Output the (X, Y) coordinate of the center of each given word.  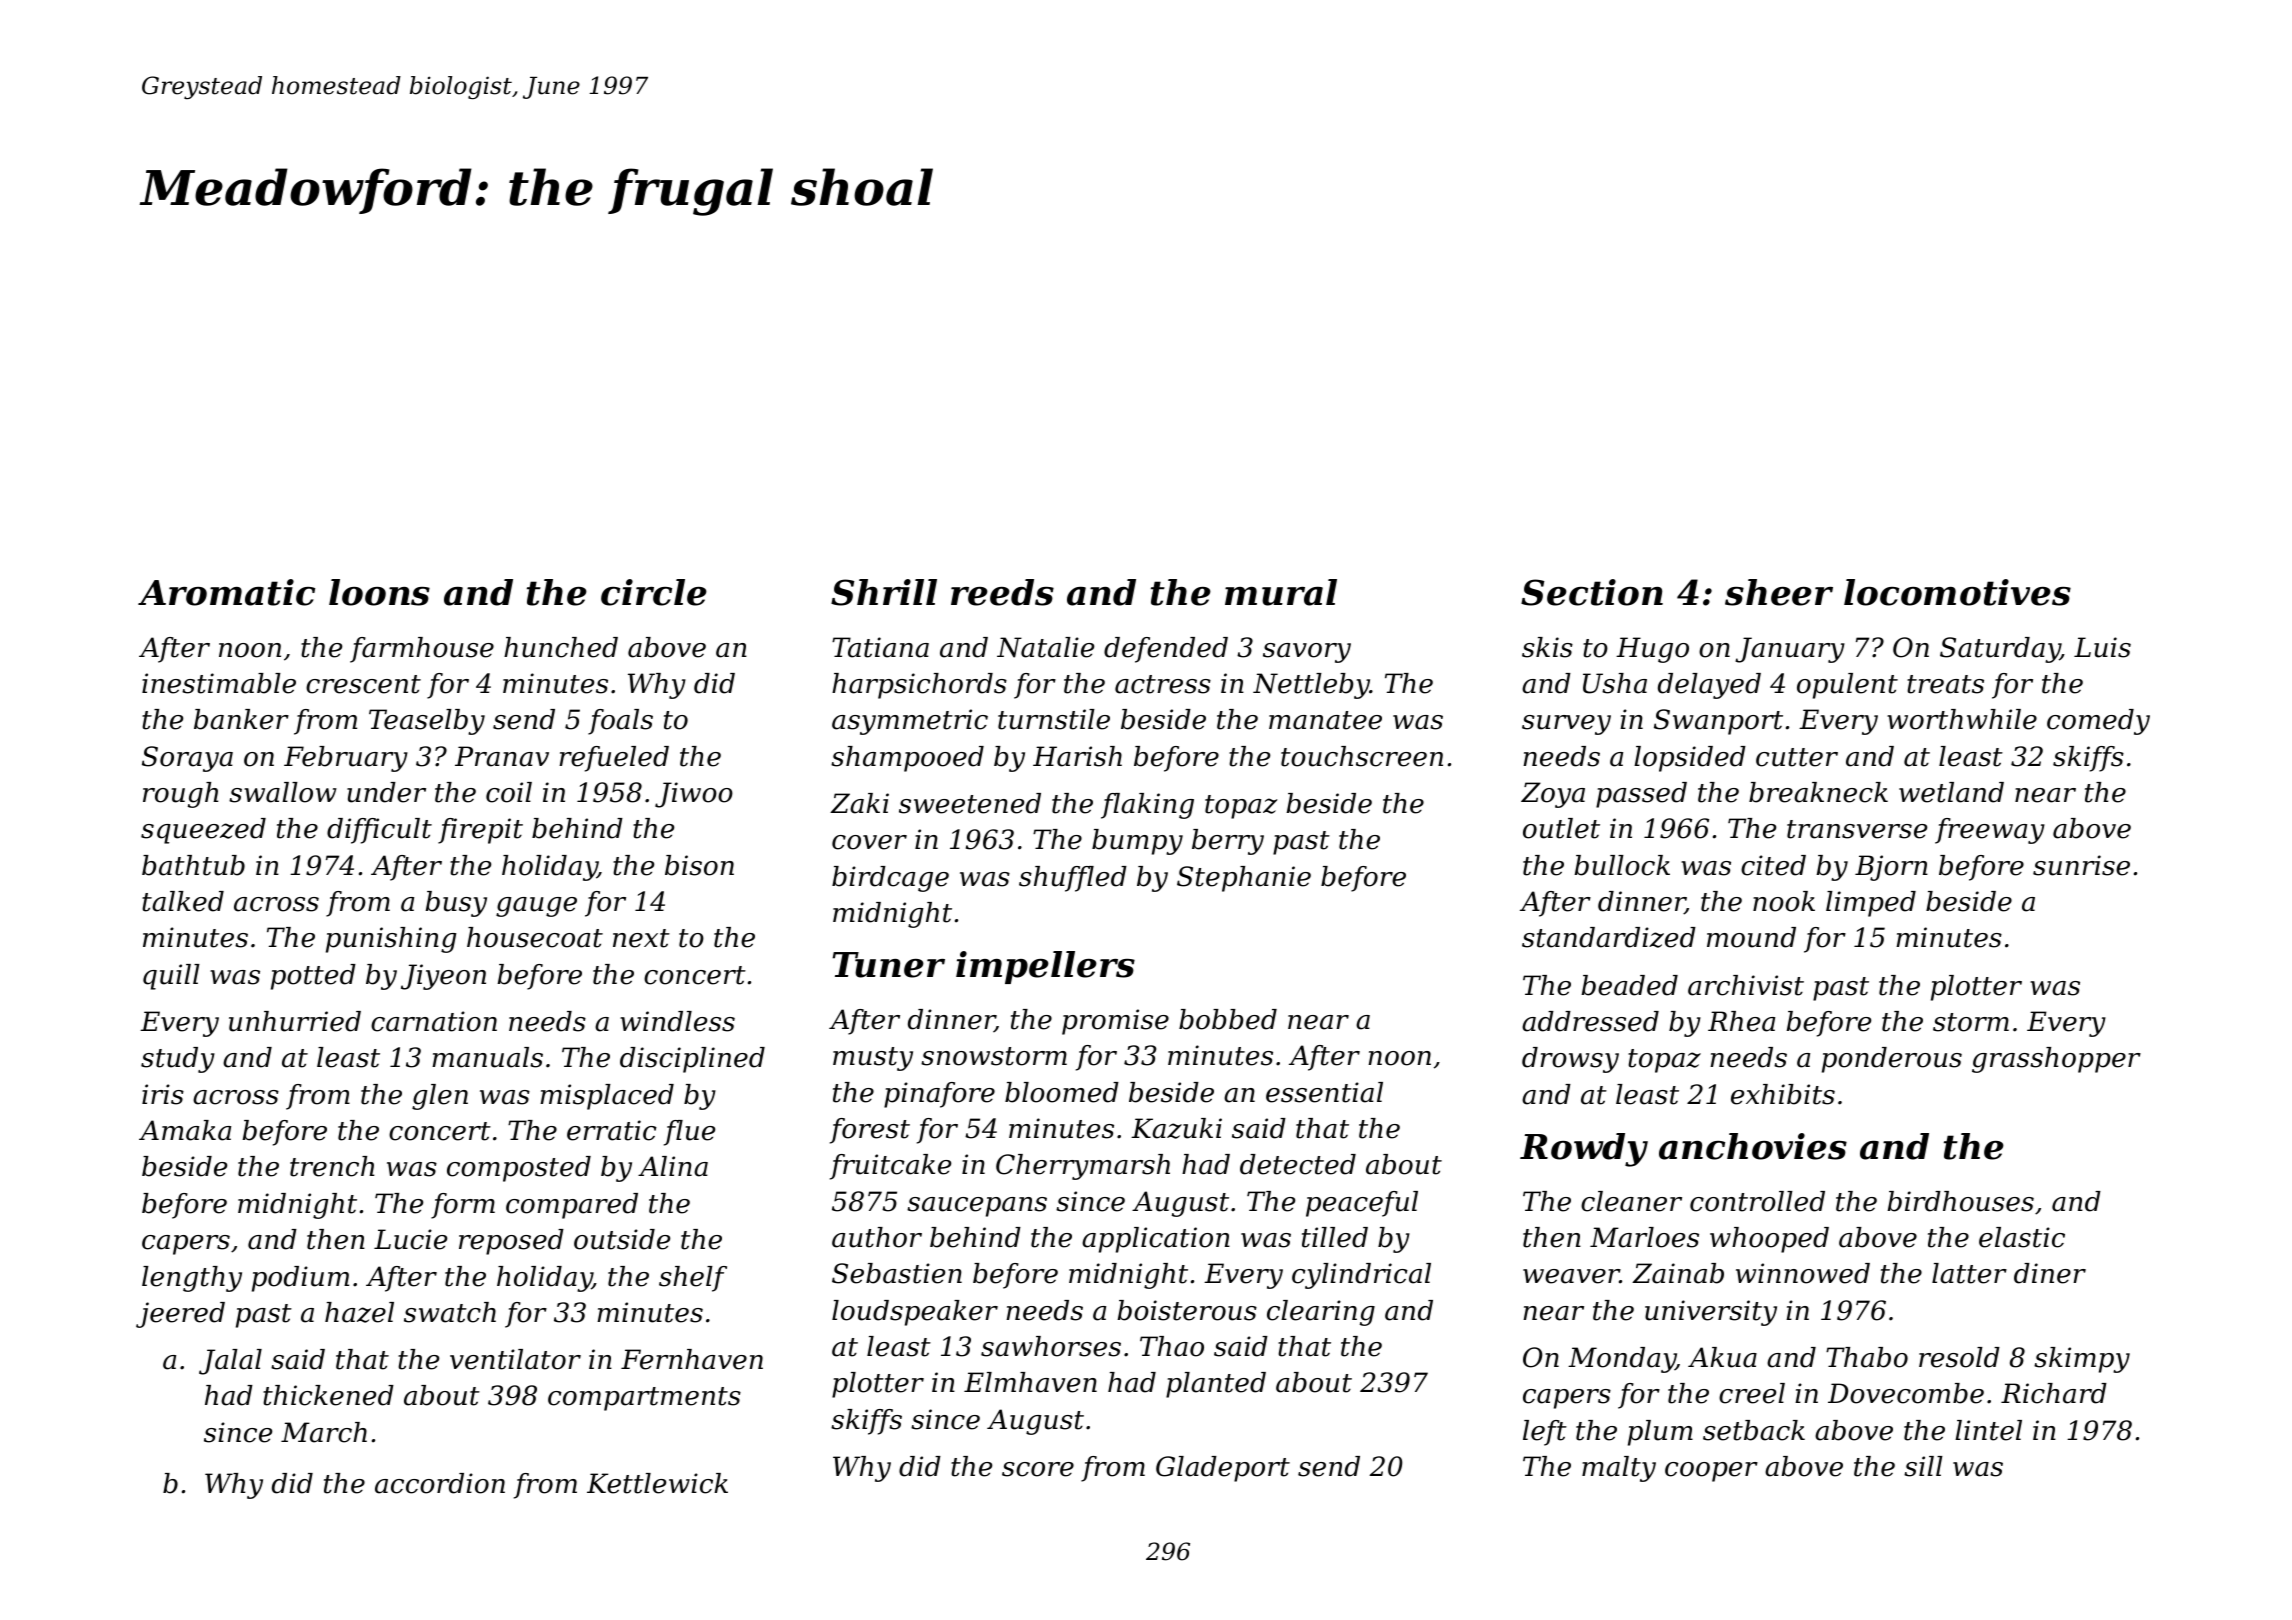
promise (1115, 1022)
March (324, 1432)
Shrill (884, 592)
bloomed (1062, 1092)
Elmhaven (1030, 1382)
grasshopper (2056, 1060)
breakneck (1818, 792)
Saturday (2000, 650)
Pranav (502, 756)
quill (171, 977)
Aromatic (226, 592)
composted (519, 1169)
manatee (1325, 720)
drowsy (1570, 1060)
